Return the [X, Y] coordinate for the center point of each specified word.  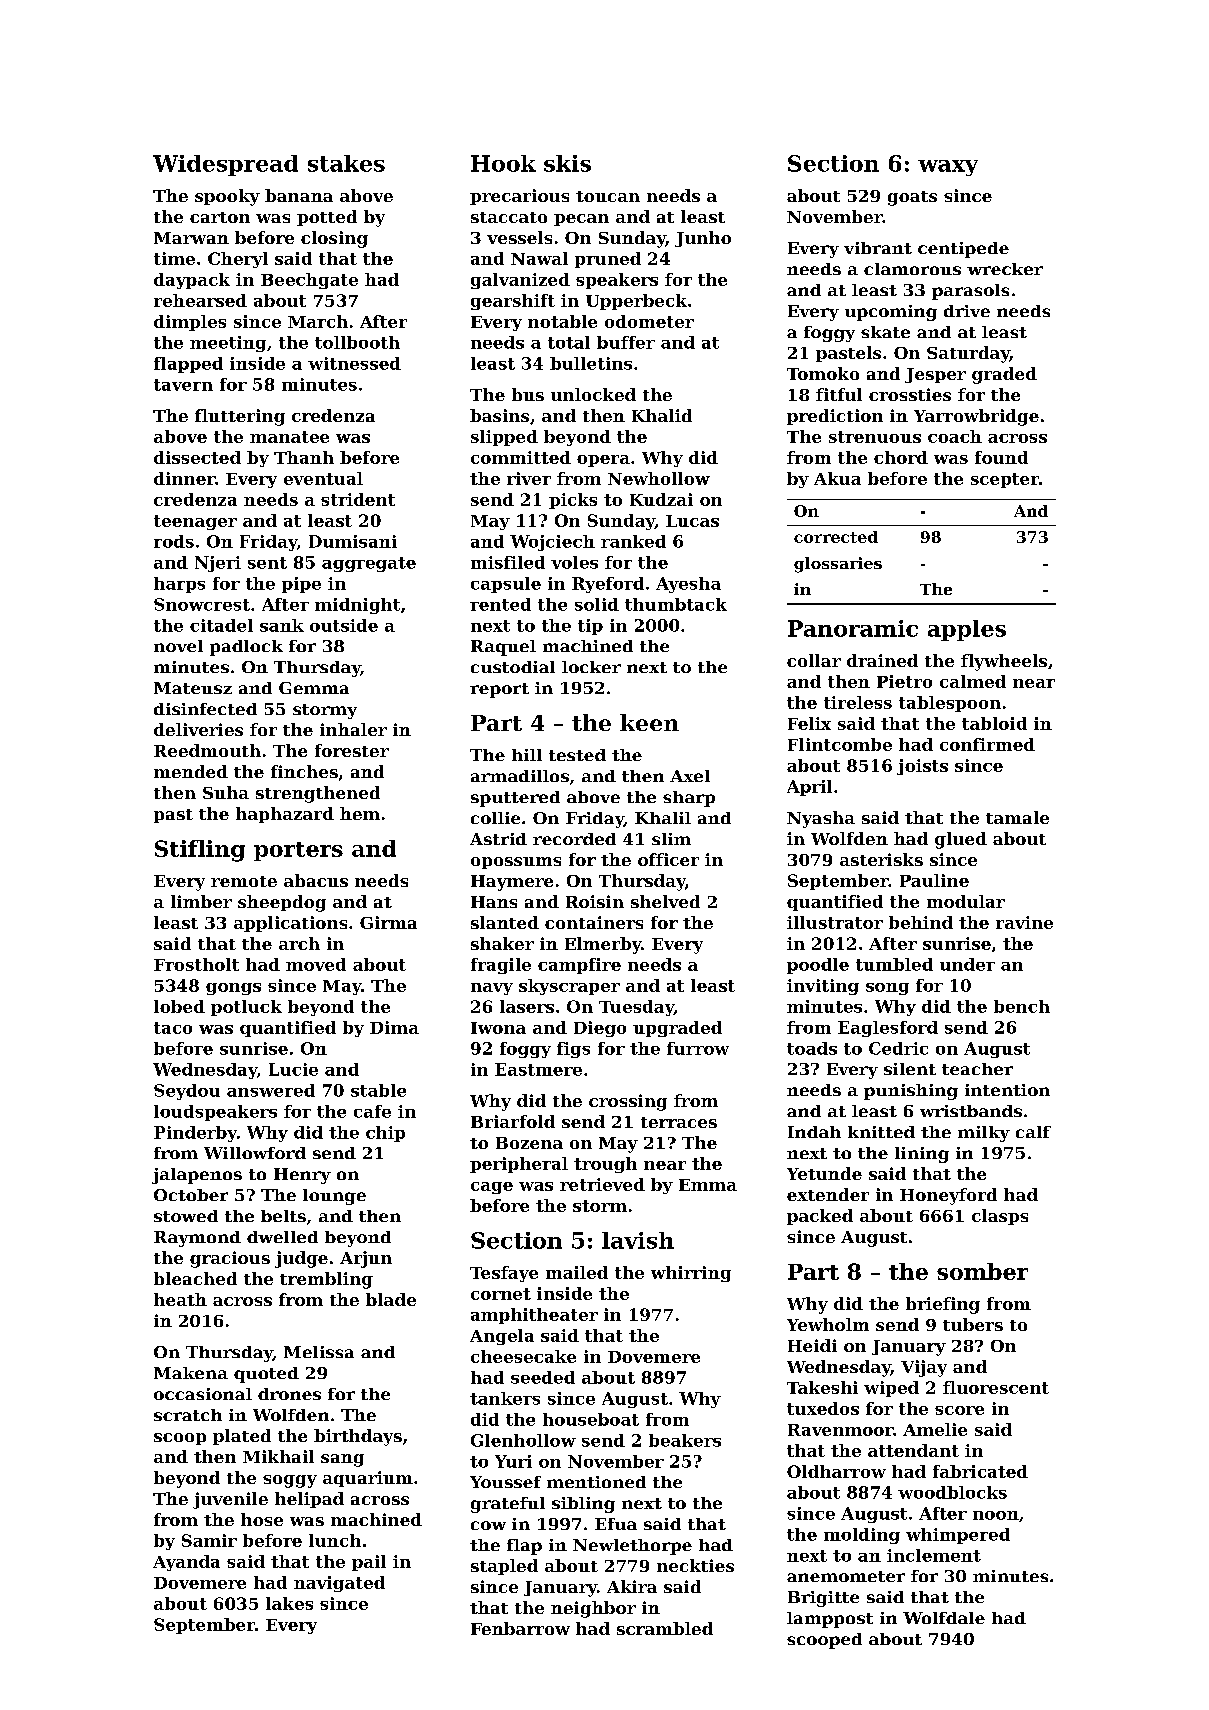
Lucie [293, 1069]
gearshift [513, 302]
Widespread [225, 165]
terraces [679, 1122]
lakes [289, 1603]
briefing [943, 1305]
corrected [836, 537]
